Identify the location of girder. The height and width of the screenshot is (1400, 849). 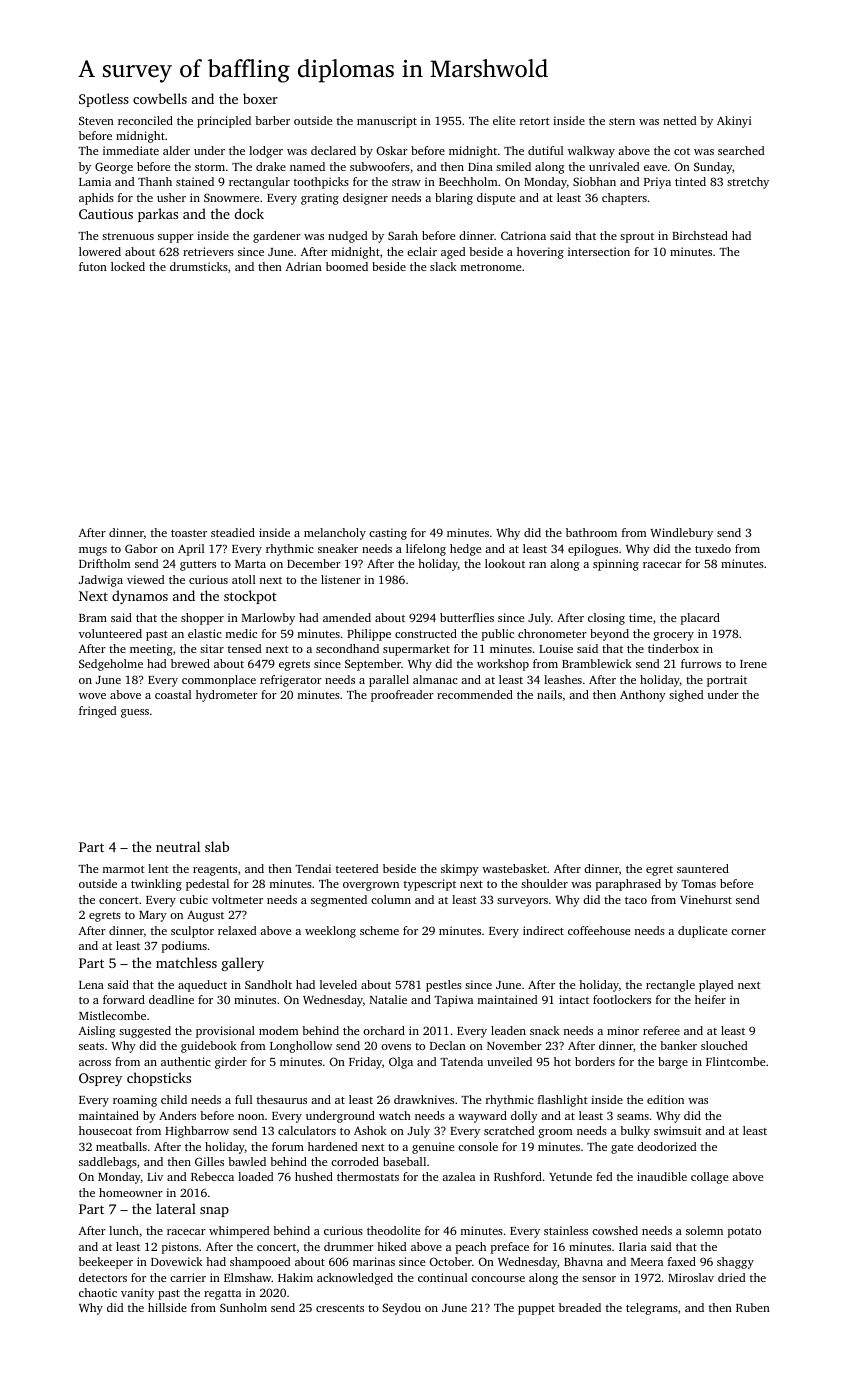
(231, 1063).
